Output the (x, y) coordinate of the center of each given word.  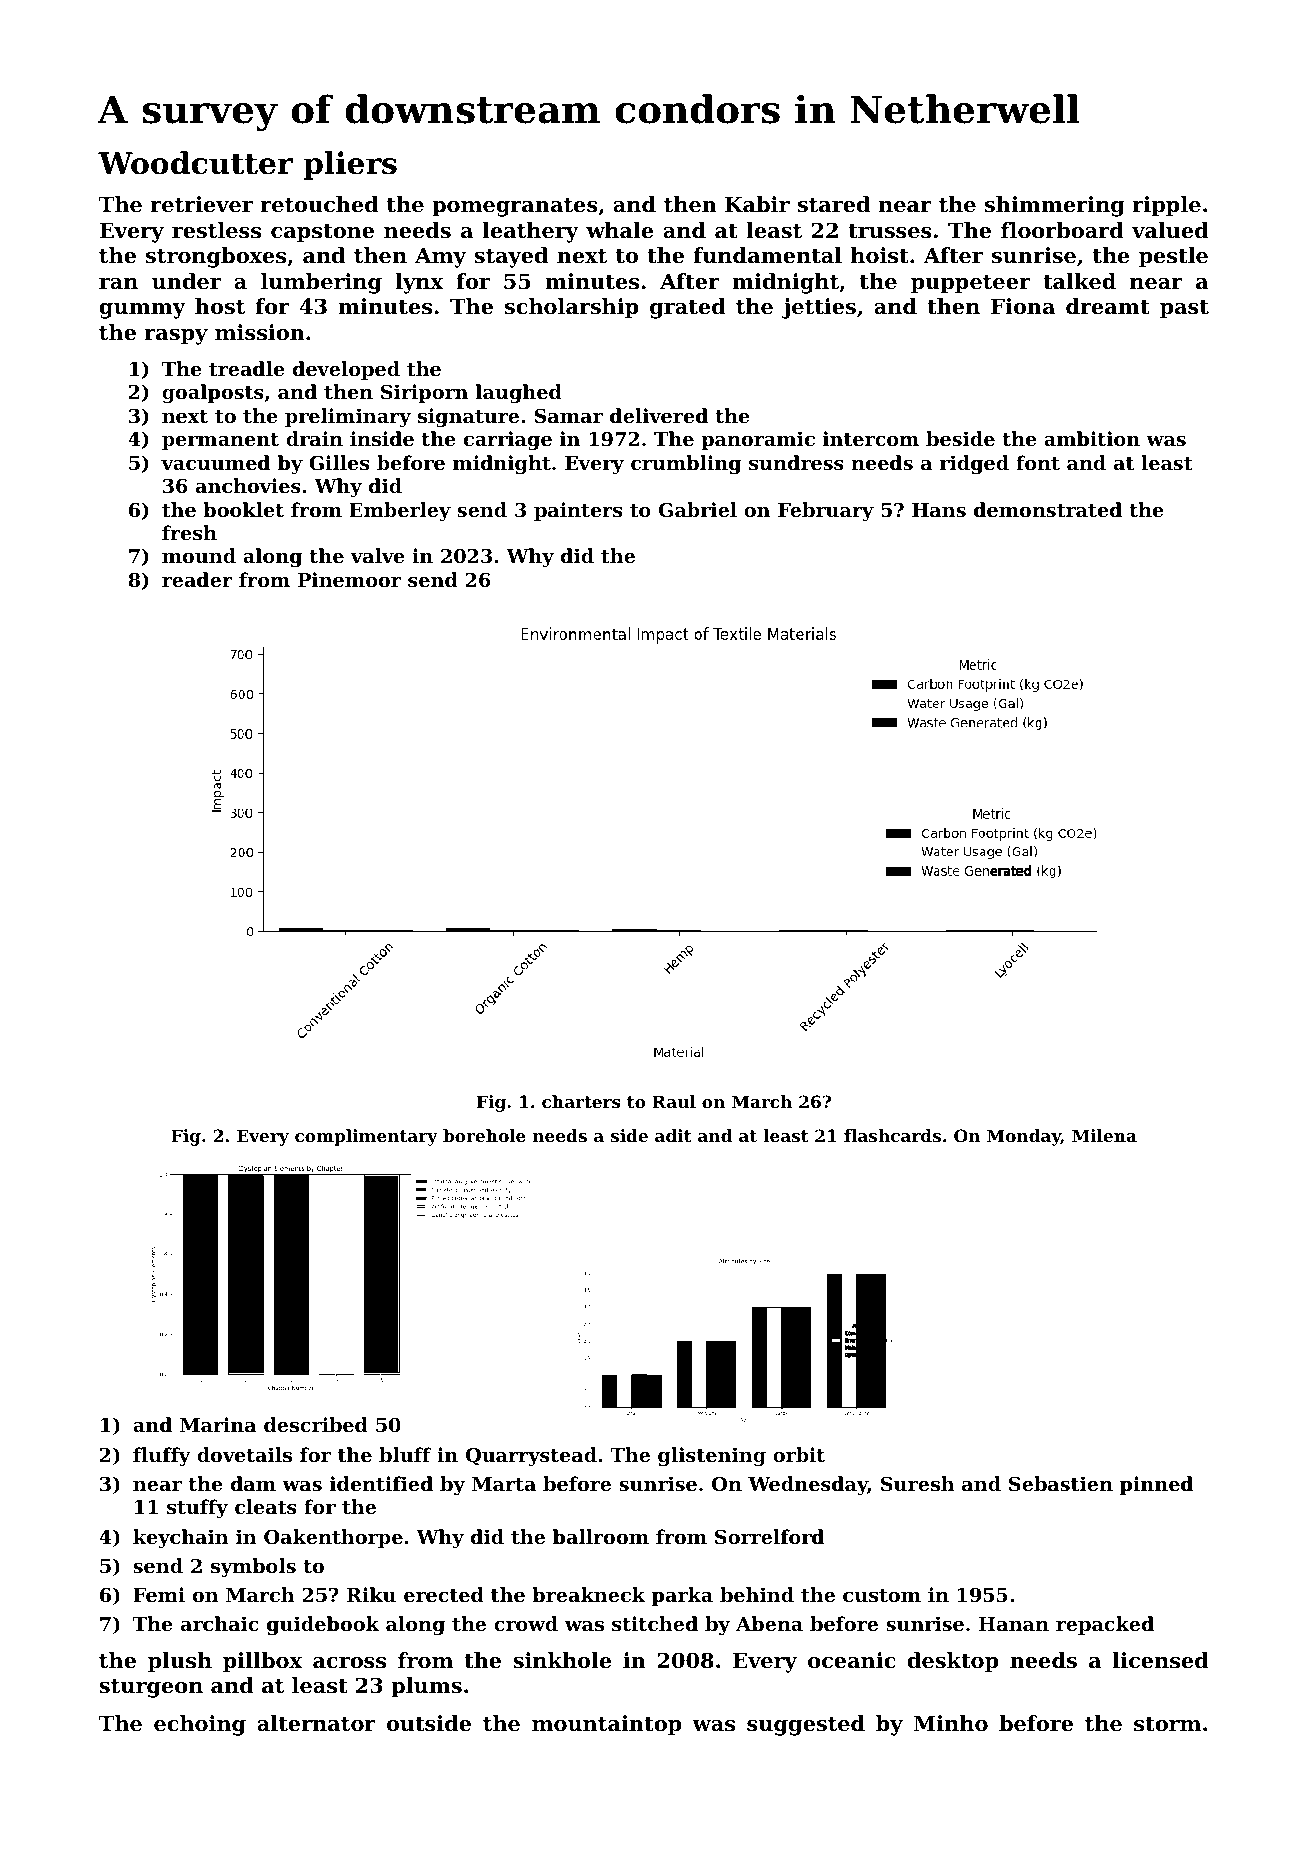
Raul (674, 1101)
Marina (218, 1424)
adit (673, 1135)
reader (197, 579)
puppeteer (970, 284)
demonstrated (1048, 510)
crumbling (686, 464)
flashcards (892, 1135)
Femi (159, 1594)
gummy (142, 311)
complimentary (366, 1137)
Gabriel (698, 510)
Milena (1104, 1135)
